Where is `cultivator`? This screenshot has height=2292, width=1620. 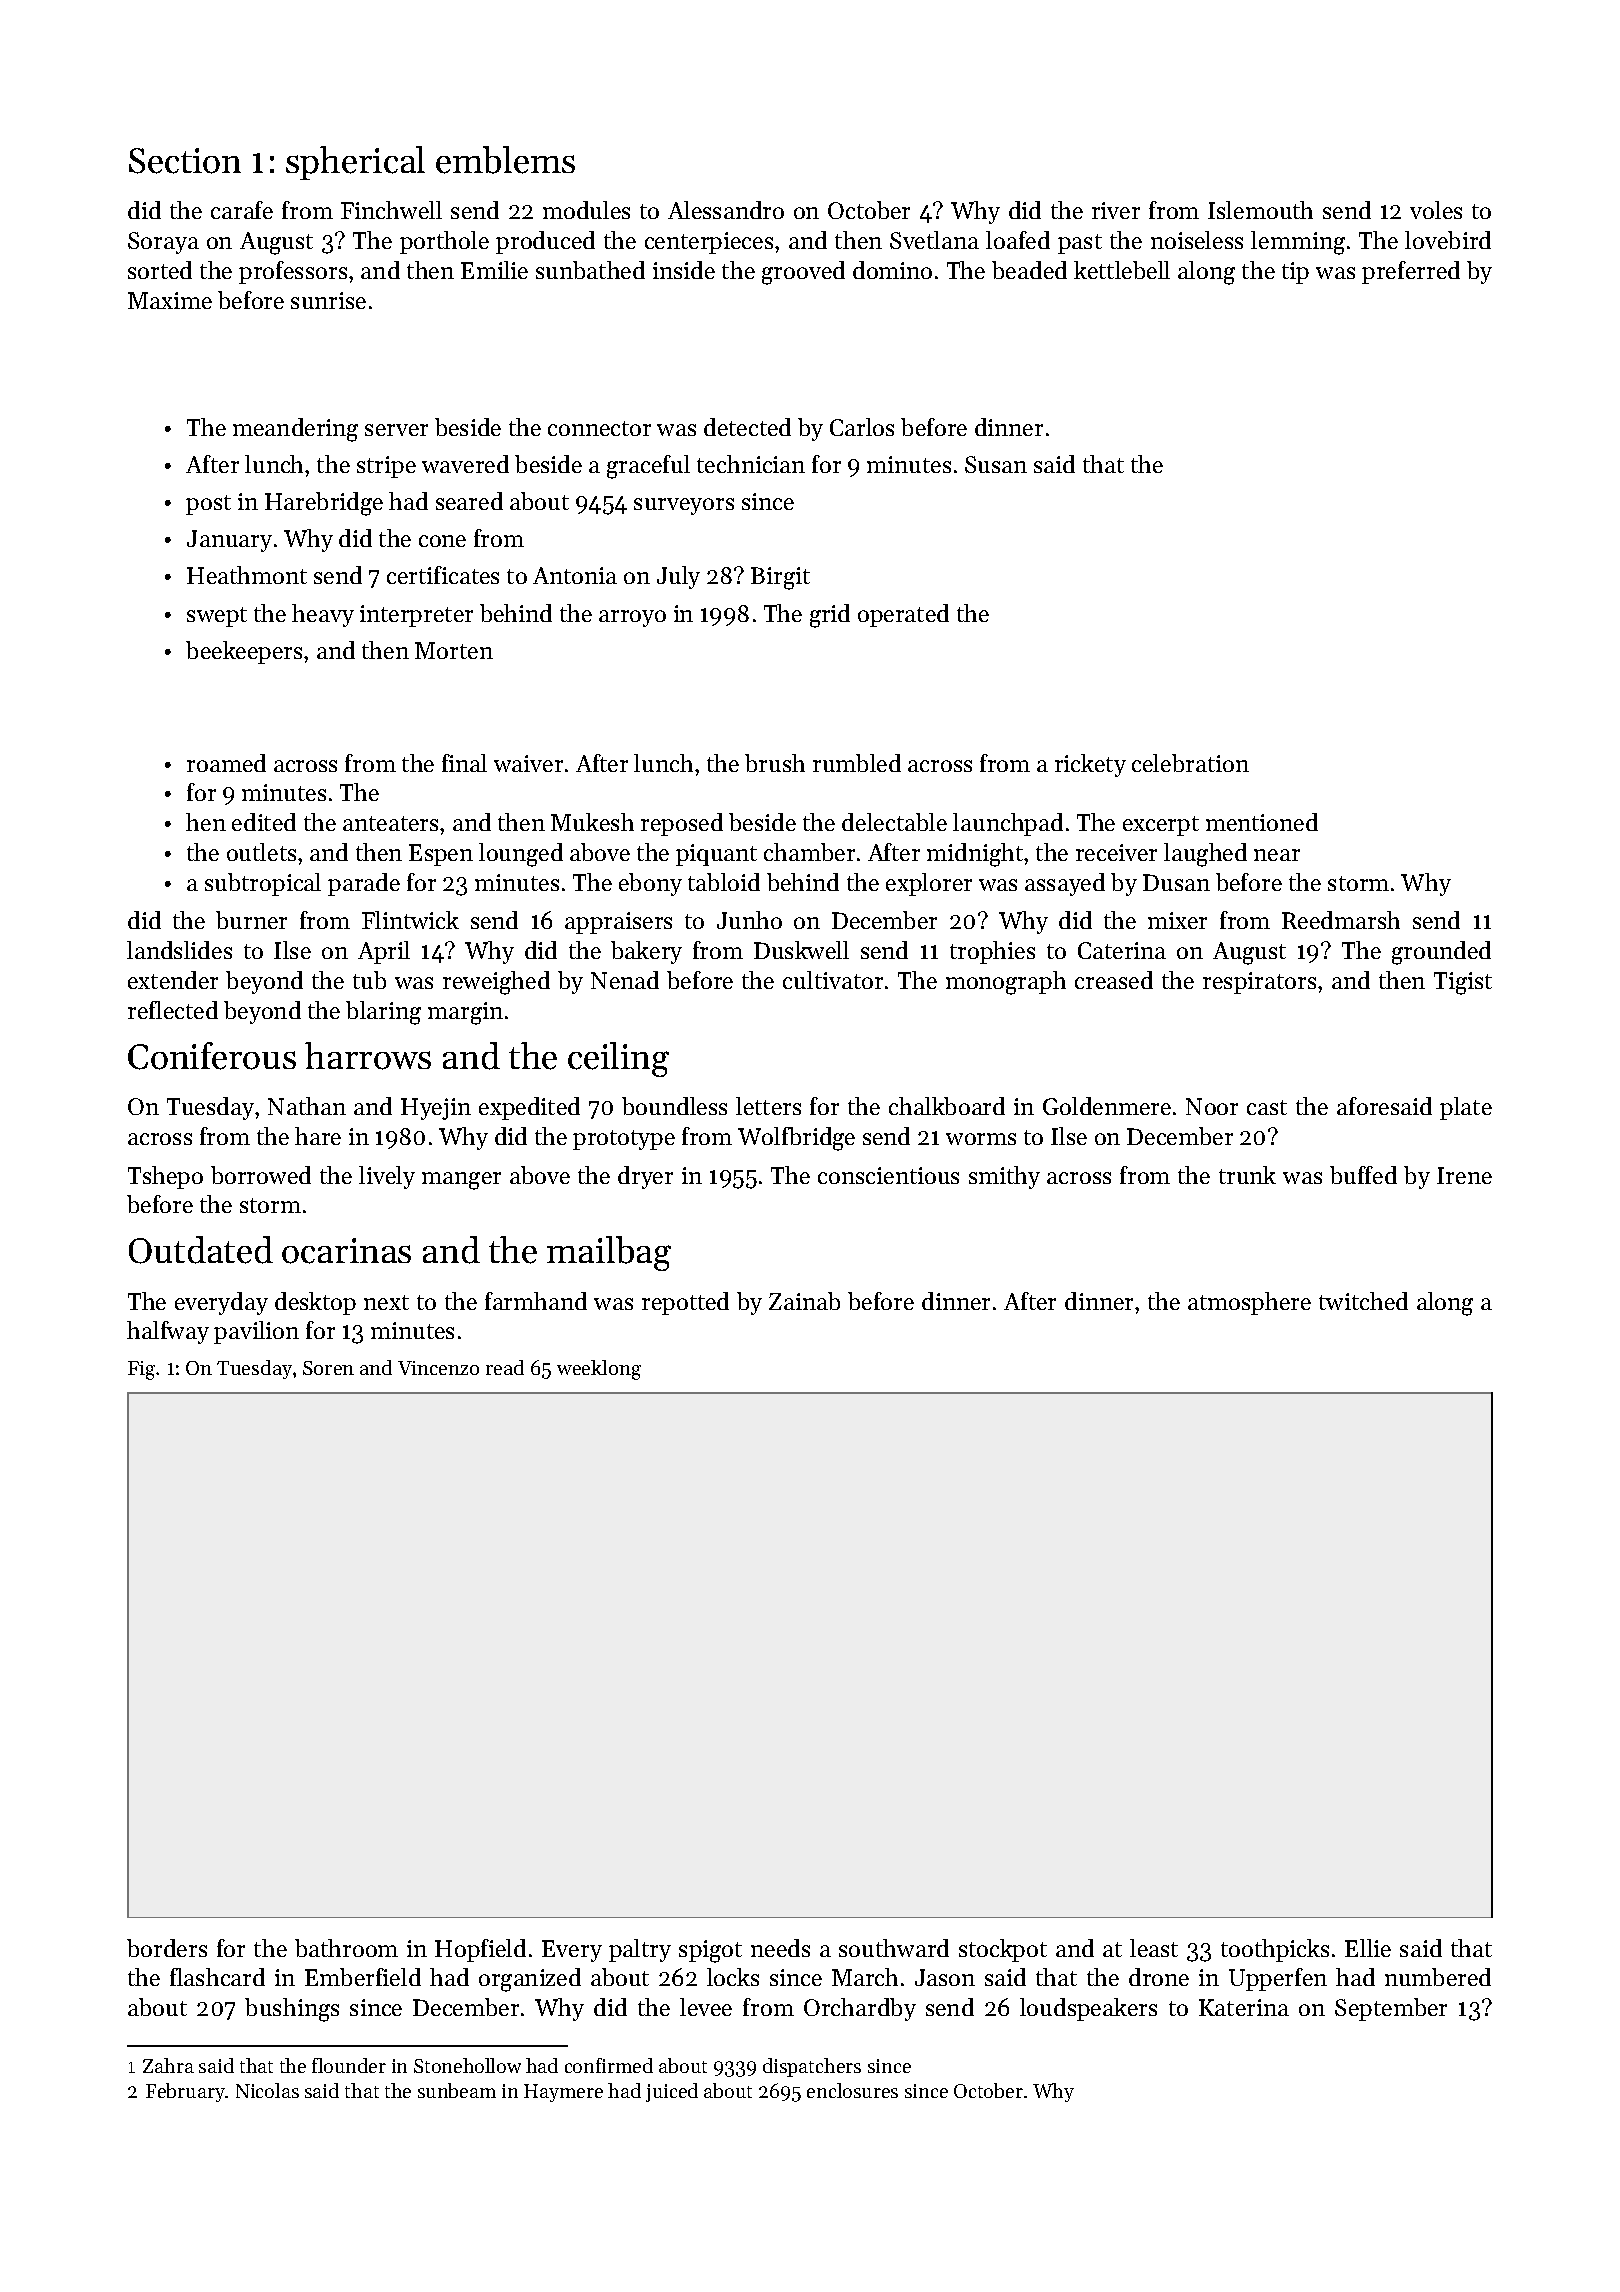
cultivator is located at coordinates (833, 980).
